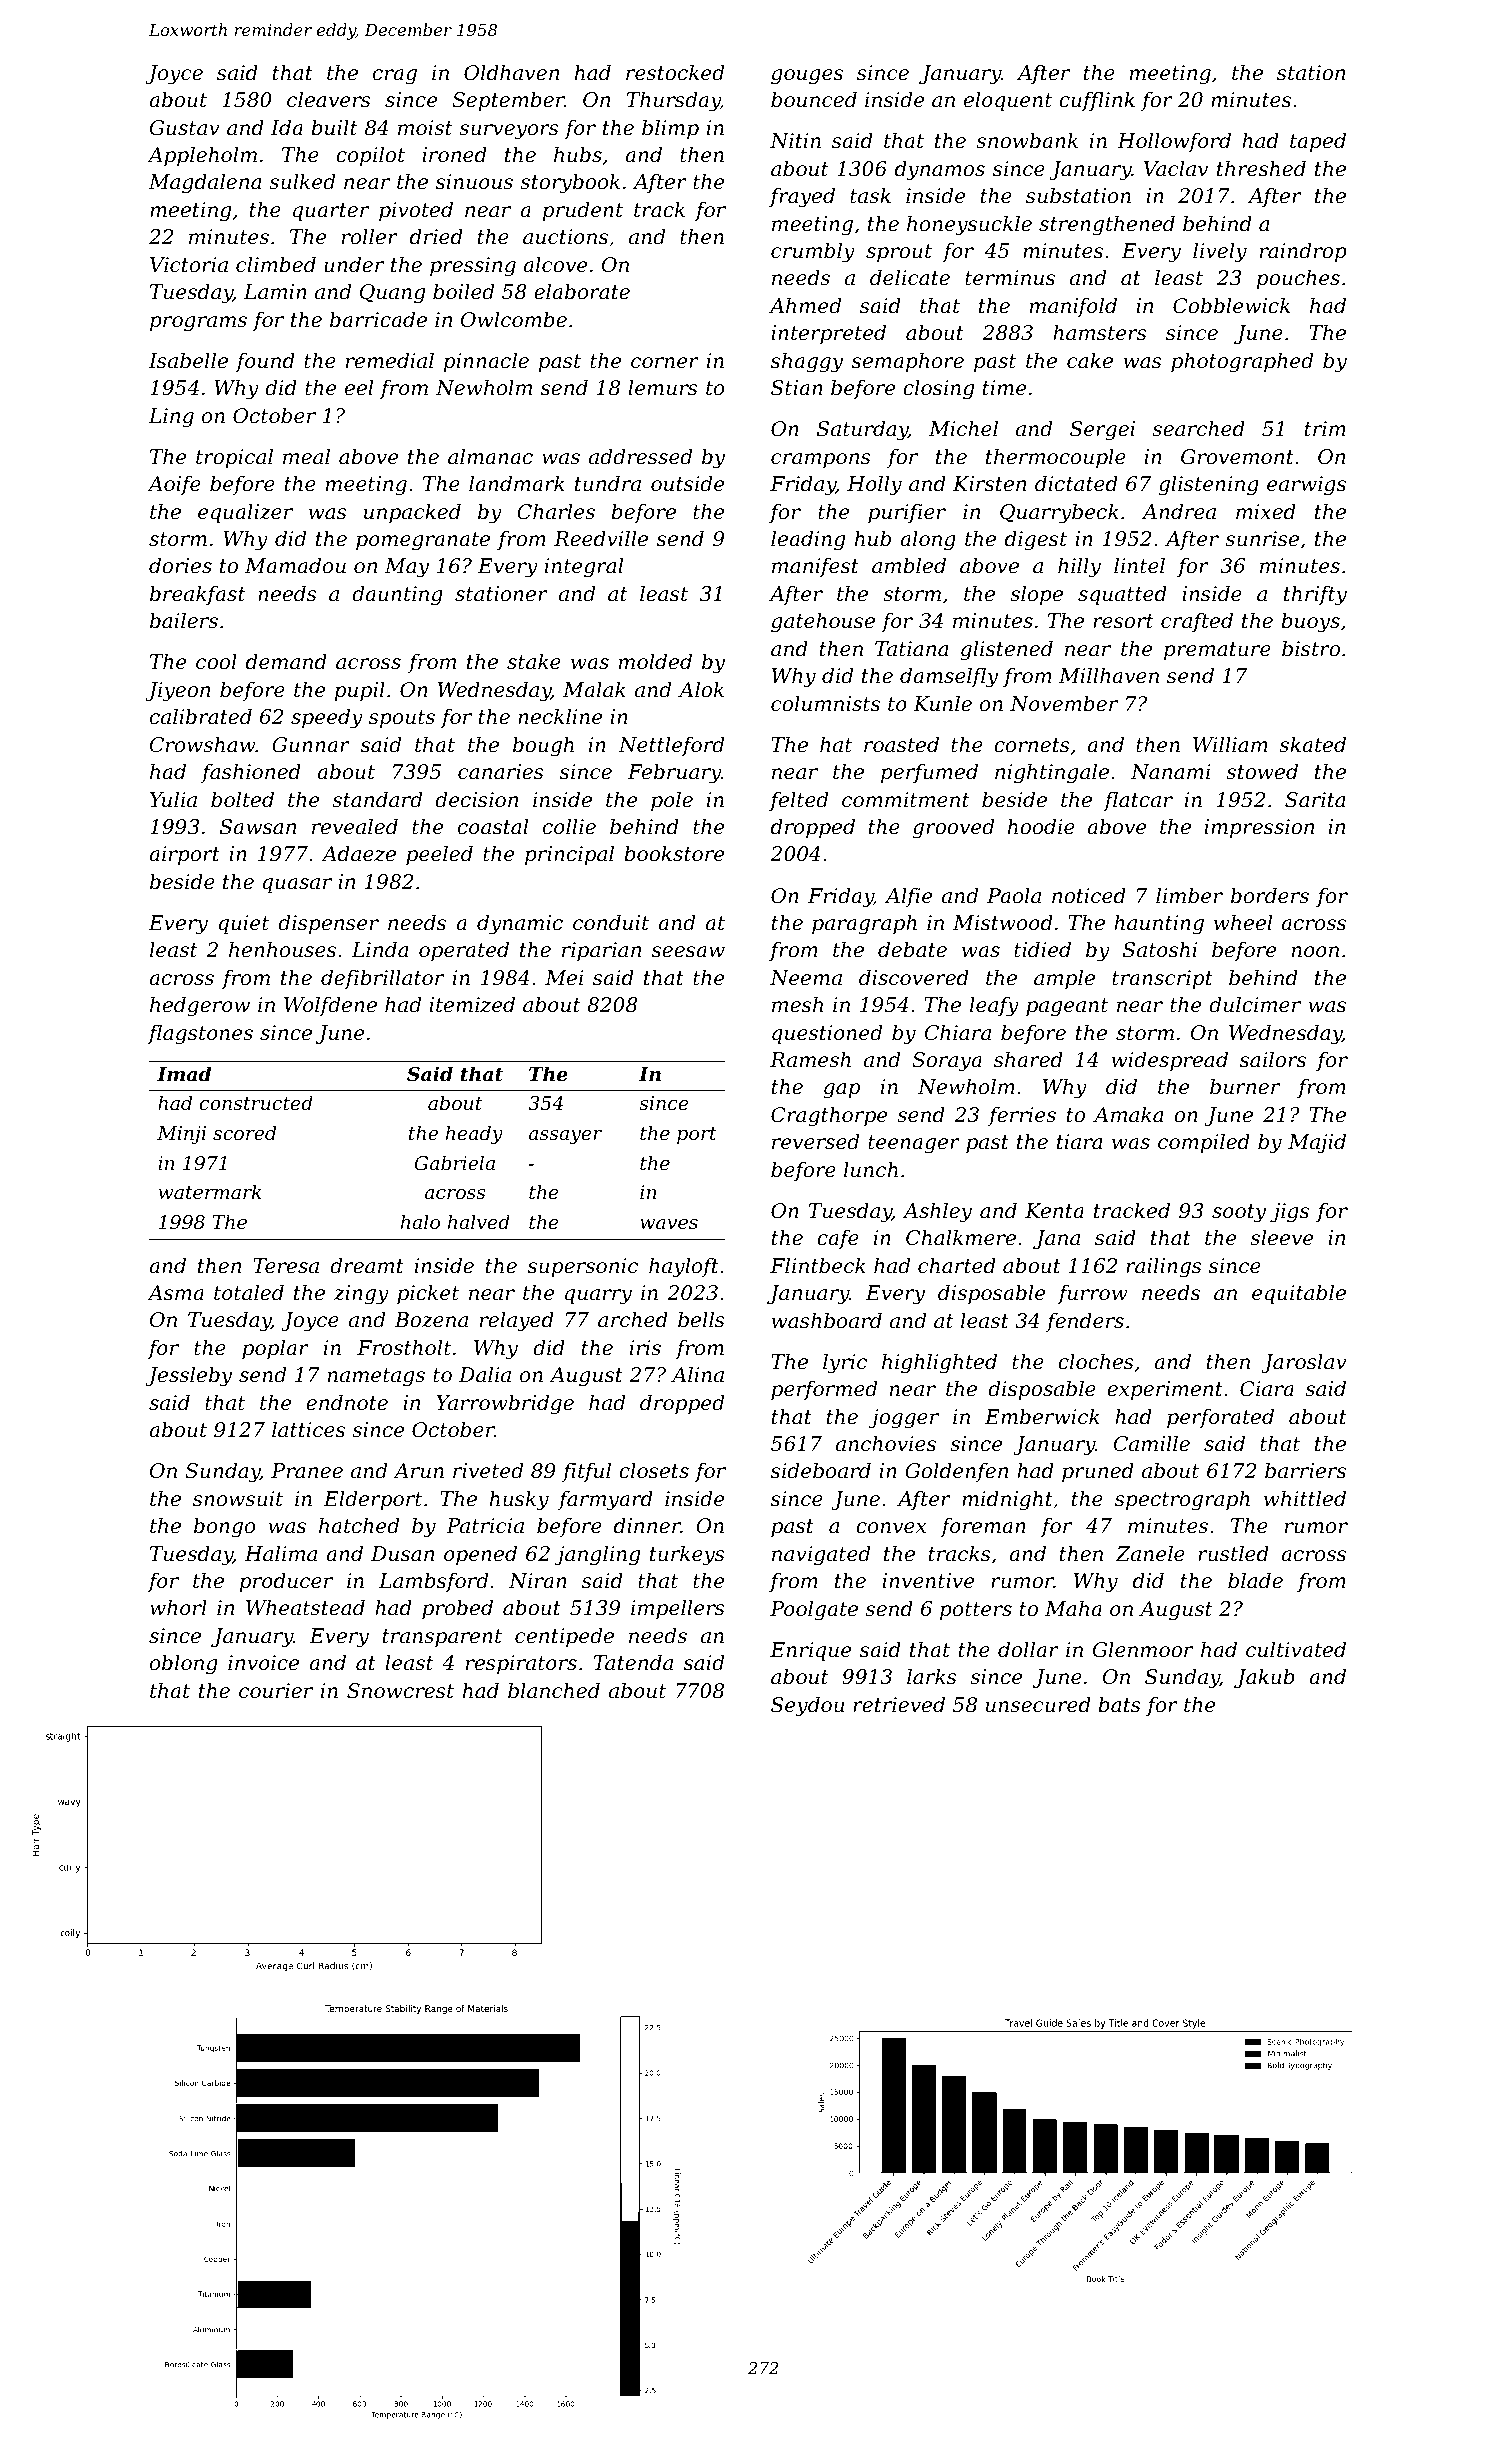 This screenshot has height=2464, width=1496. What do you see at coordinates (1176, 168) in the screenshot?
I see `Vaclav` at bounding box center [1176, 168].
